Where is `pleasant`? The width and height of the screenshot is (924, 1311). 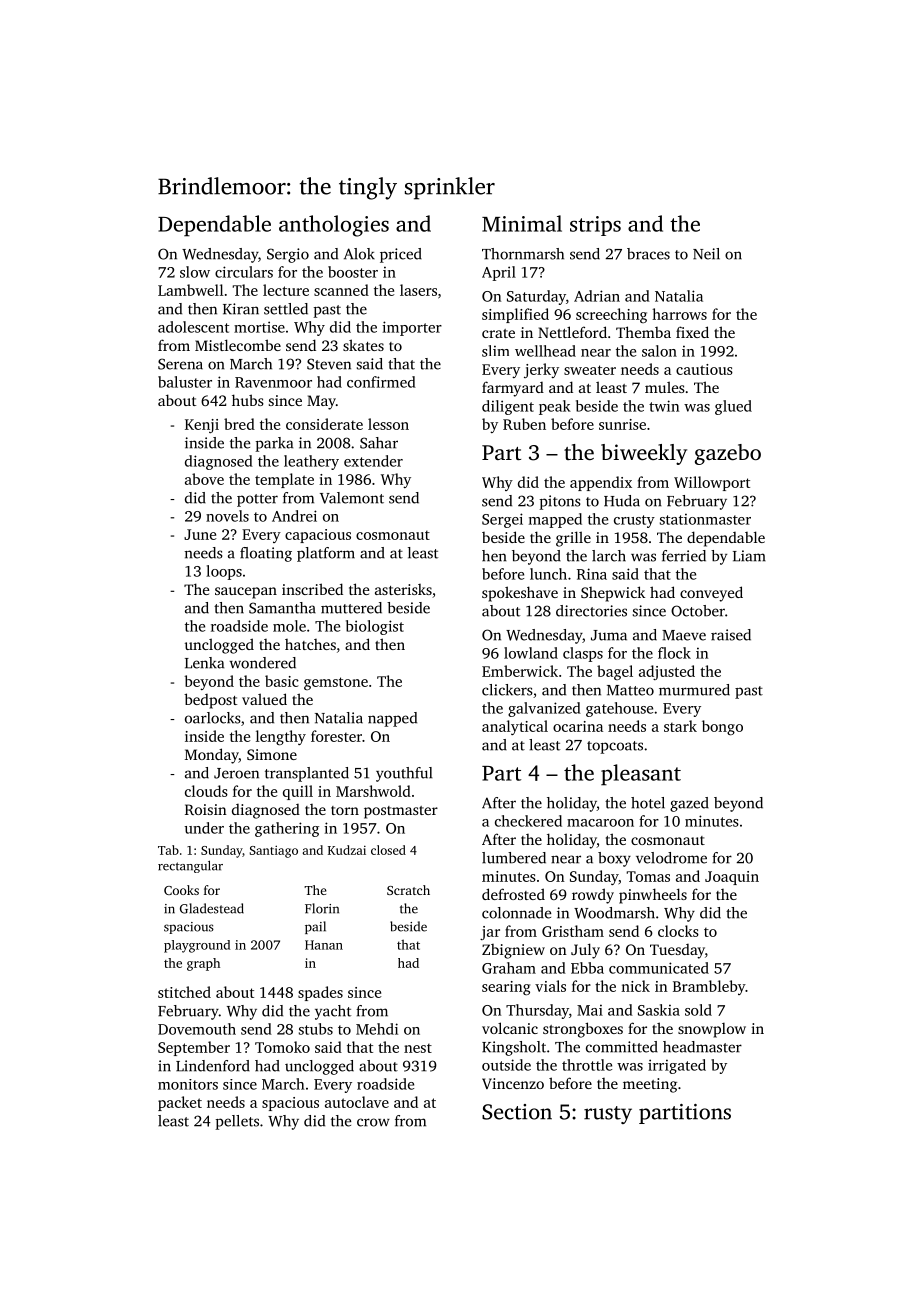
pleasant is located at coordinates (641, 775).
